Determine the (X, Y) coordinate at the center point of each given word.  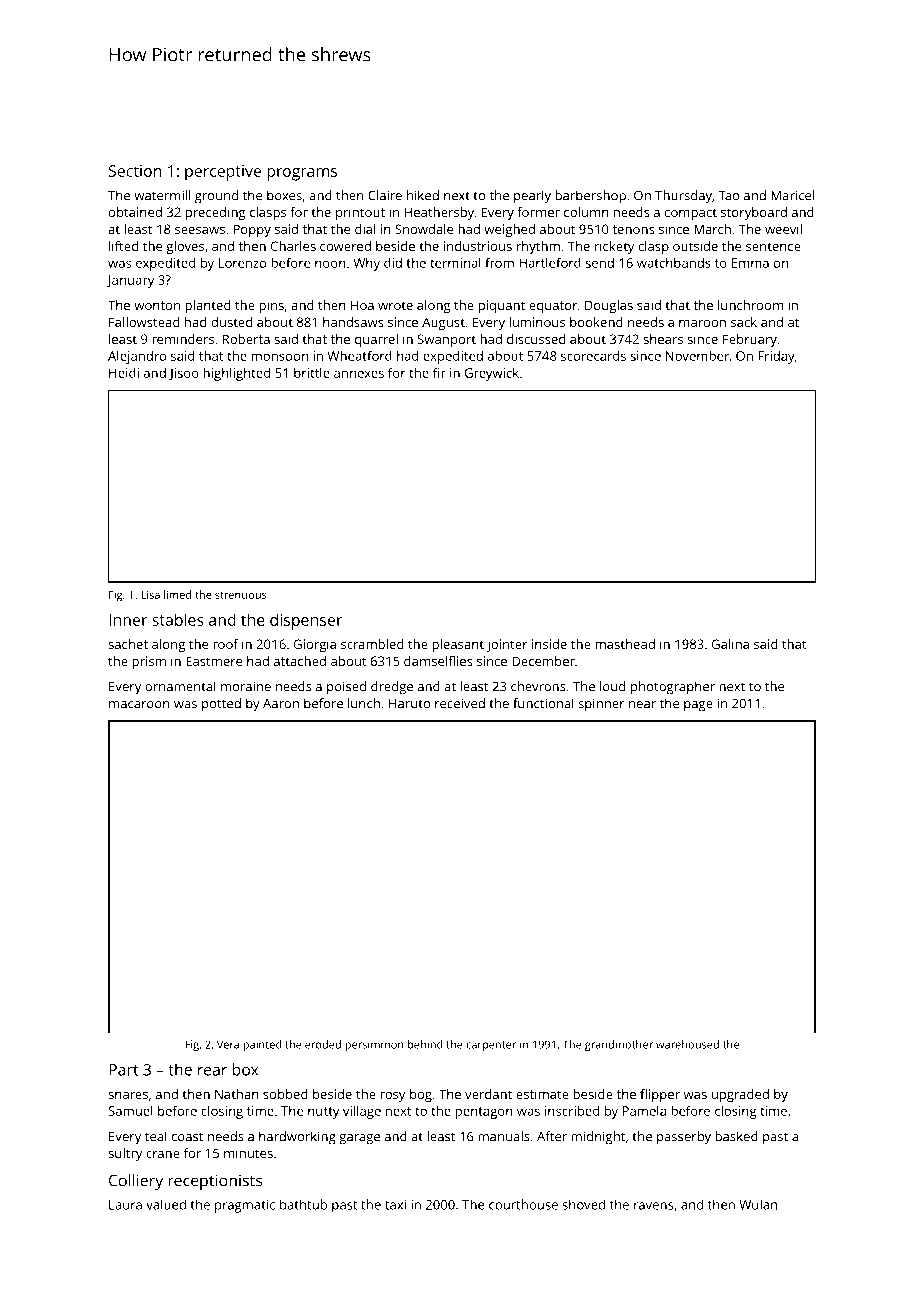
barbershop (590, 197)
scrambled (372, 644)
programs (302, 174)
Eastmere (214, 661)
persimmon (374, 1045)
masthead (625, 644)
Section (135, 171)
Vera (228, 1044)
